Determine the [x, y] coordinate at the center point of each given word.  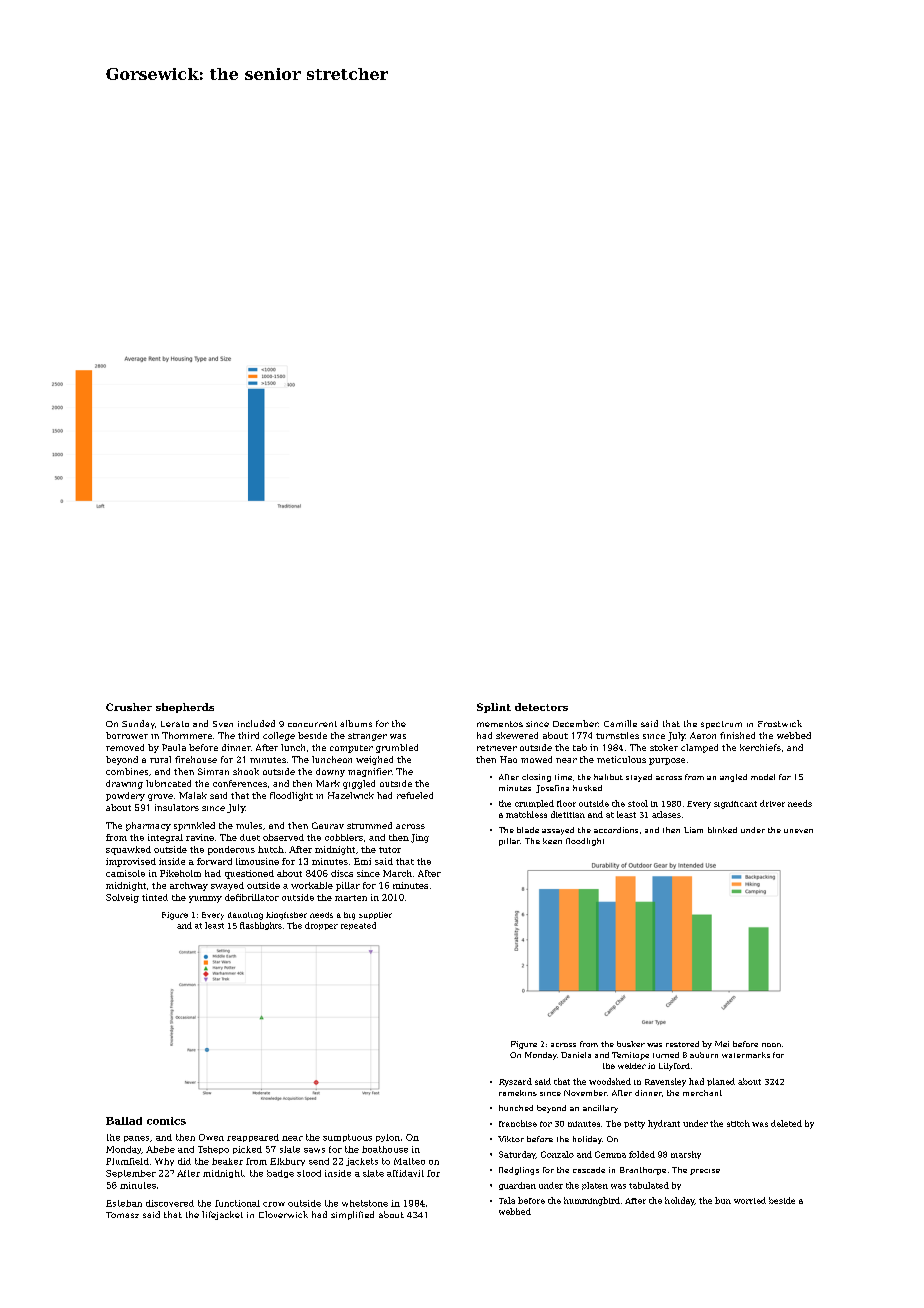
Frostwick [780, 723]
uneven [798, 831]
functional [237, 1203]
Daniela [576, 1055]
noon [771, 1045]
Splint [494, 708]
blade [528, 830]
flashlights [261, 926]
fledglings [519, 1171]
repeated [358, 926]
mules [249, 825]
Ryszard [515, 1082]
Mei [722, 1044]
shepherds [185, 708]
